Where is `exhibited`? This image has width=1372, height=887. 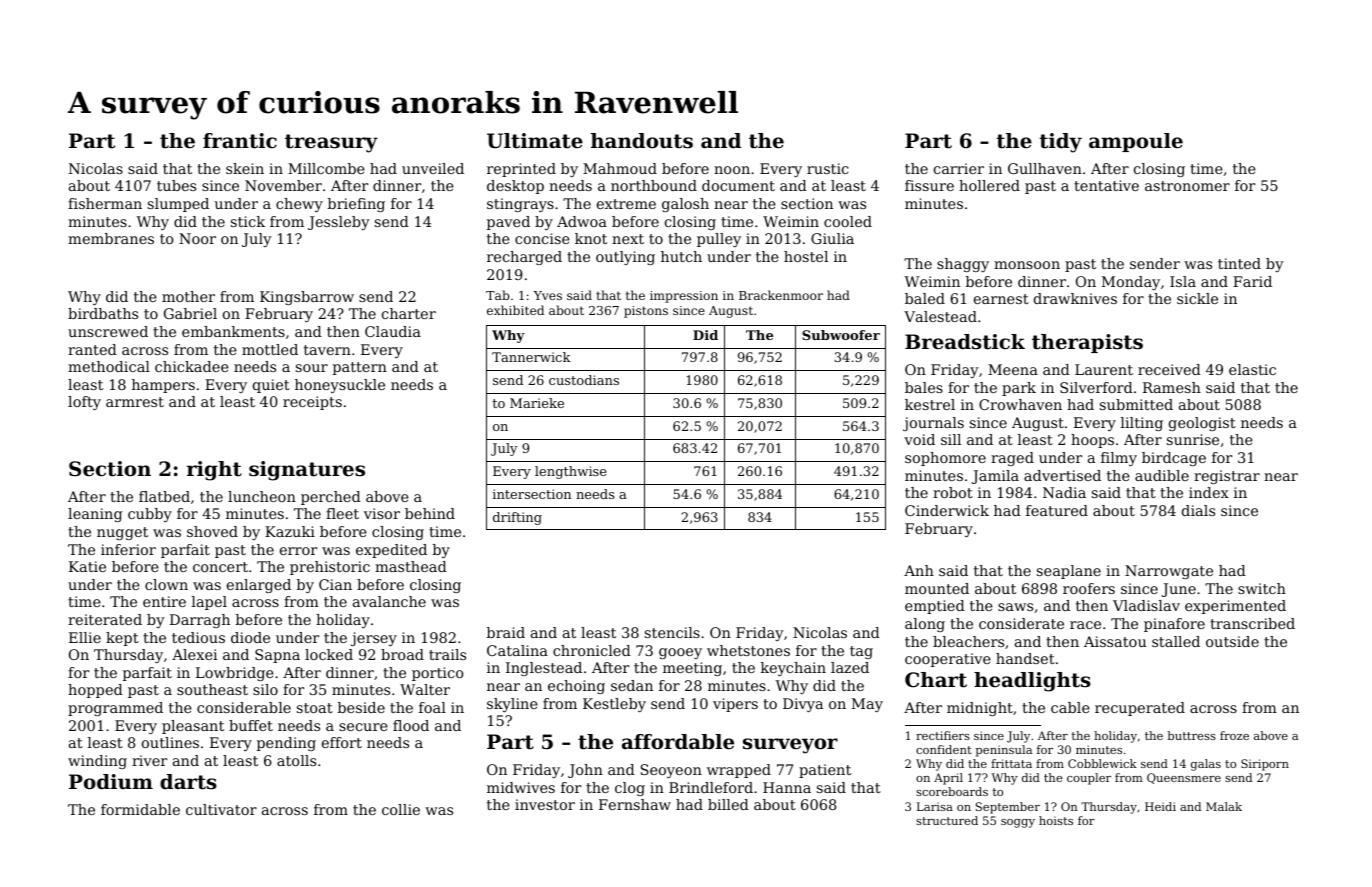
exhibited is located at coordinates (515, 310).
